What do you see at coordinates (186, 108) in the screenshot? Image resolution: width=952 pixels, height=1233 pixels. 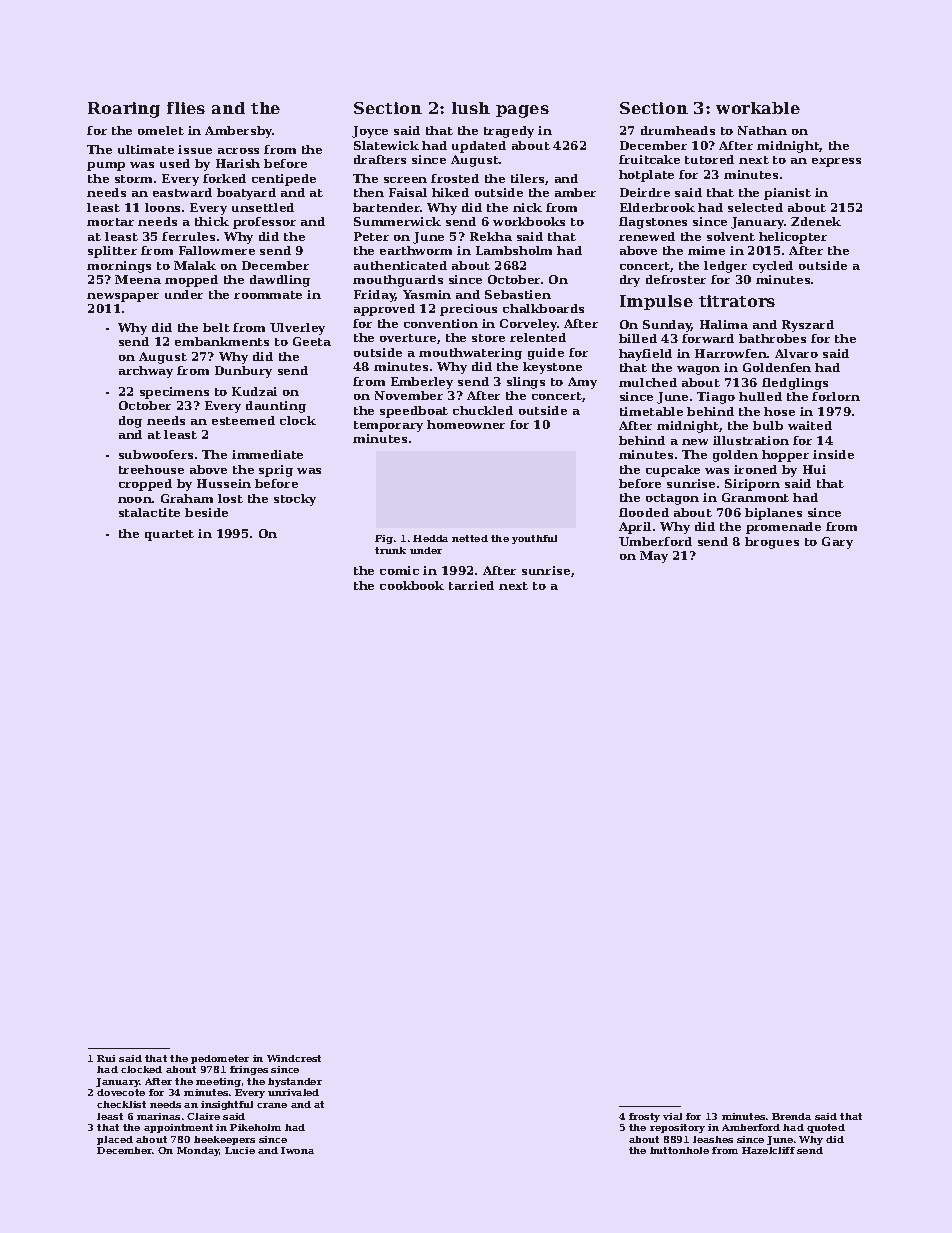 I see `flies` at bounding box center [186, 108].
